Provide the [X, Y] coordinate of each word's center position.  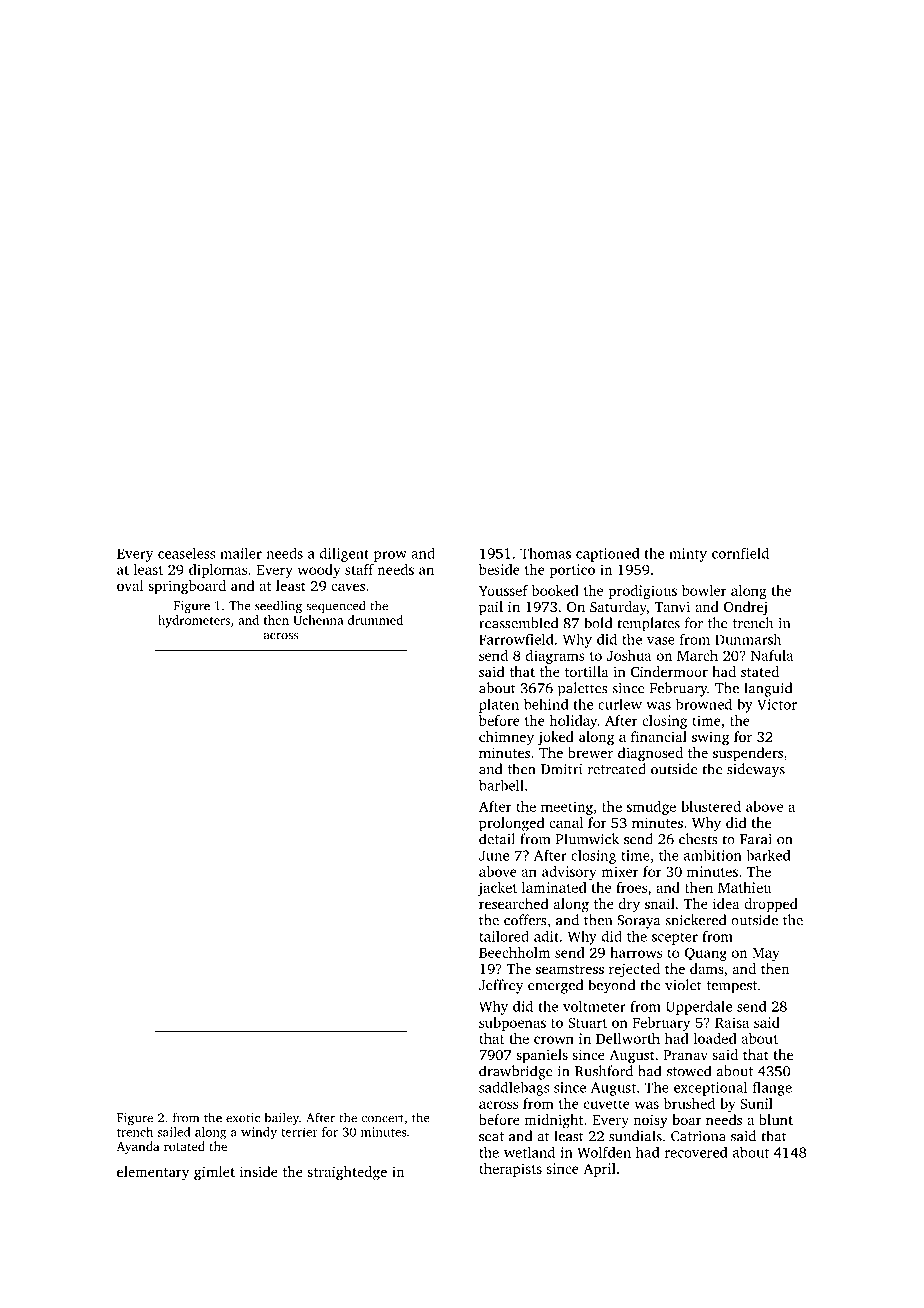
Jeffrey [501, 986]
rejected [634, 970]
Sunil [756, 1103]
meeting [567, 808]
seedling [278, 606]
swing [710, 738]
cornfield [740, 553]
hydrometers [194, 621]
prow [390, 556]
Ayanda [137, 1147]
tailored [504, 936]
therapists [510, 1170]
